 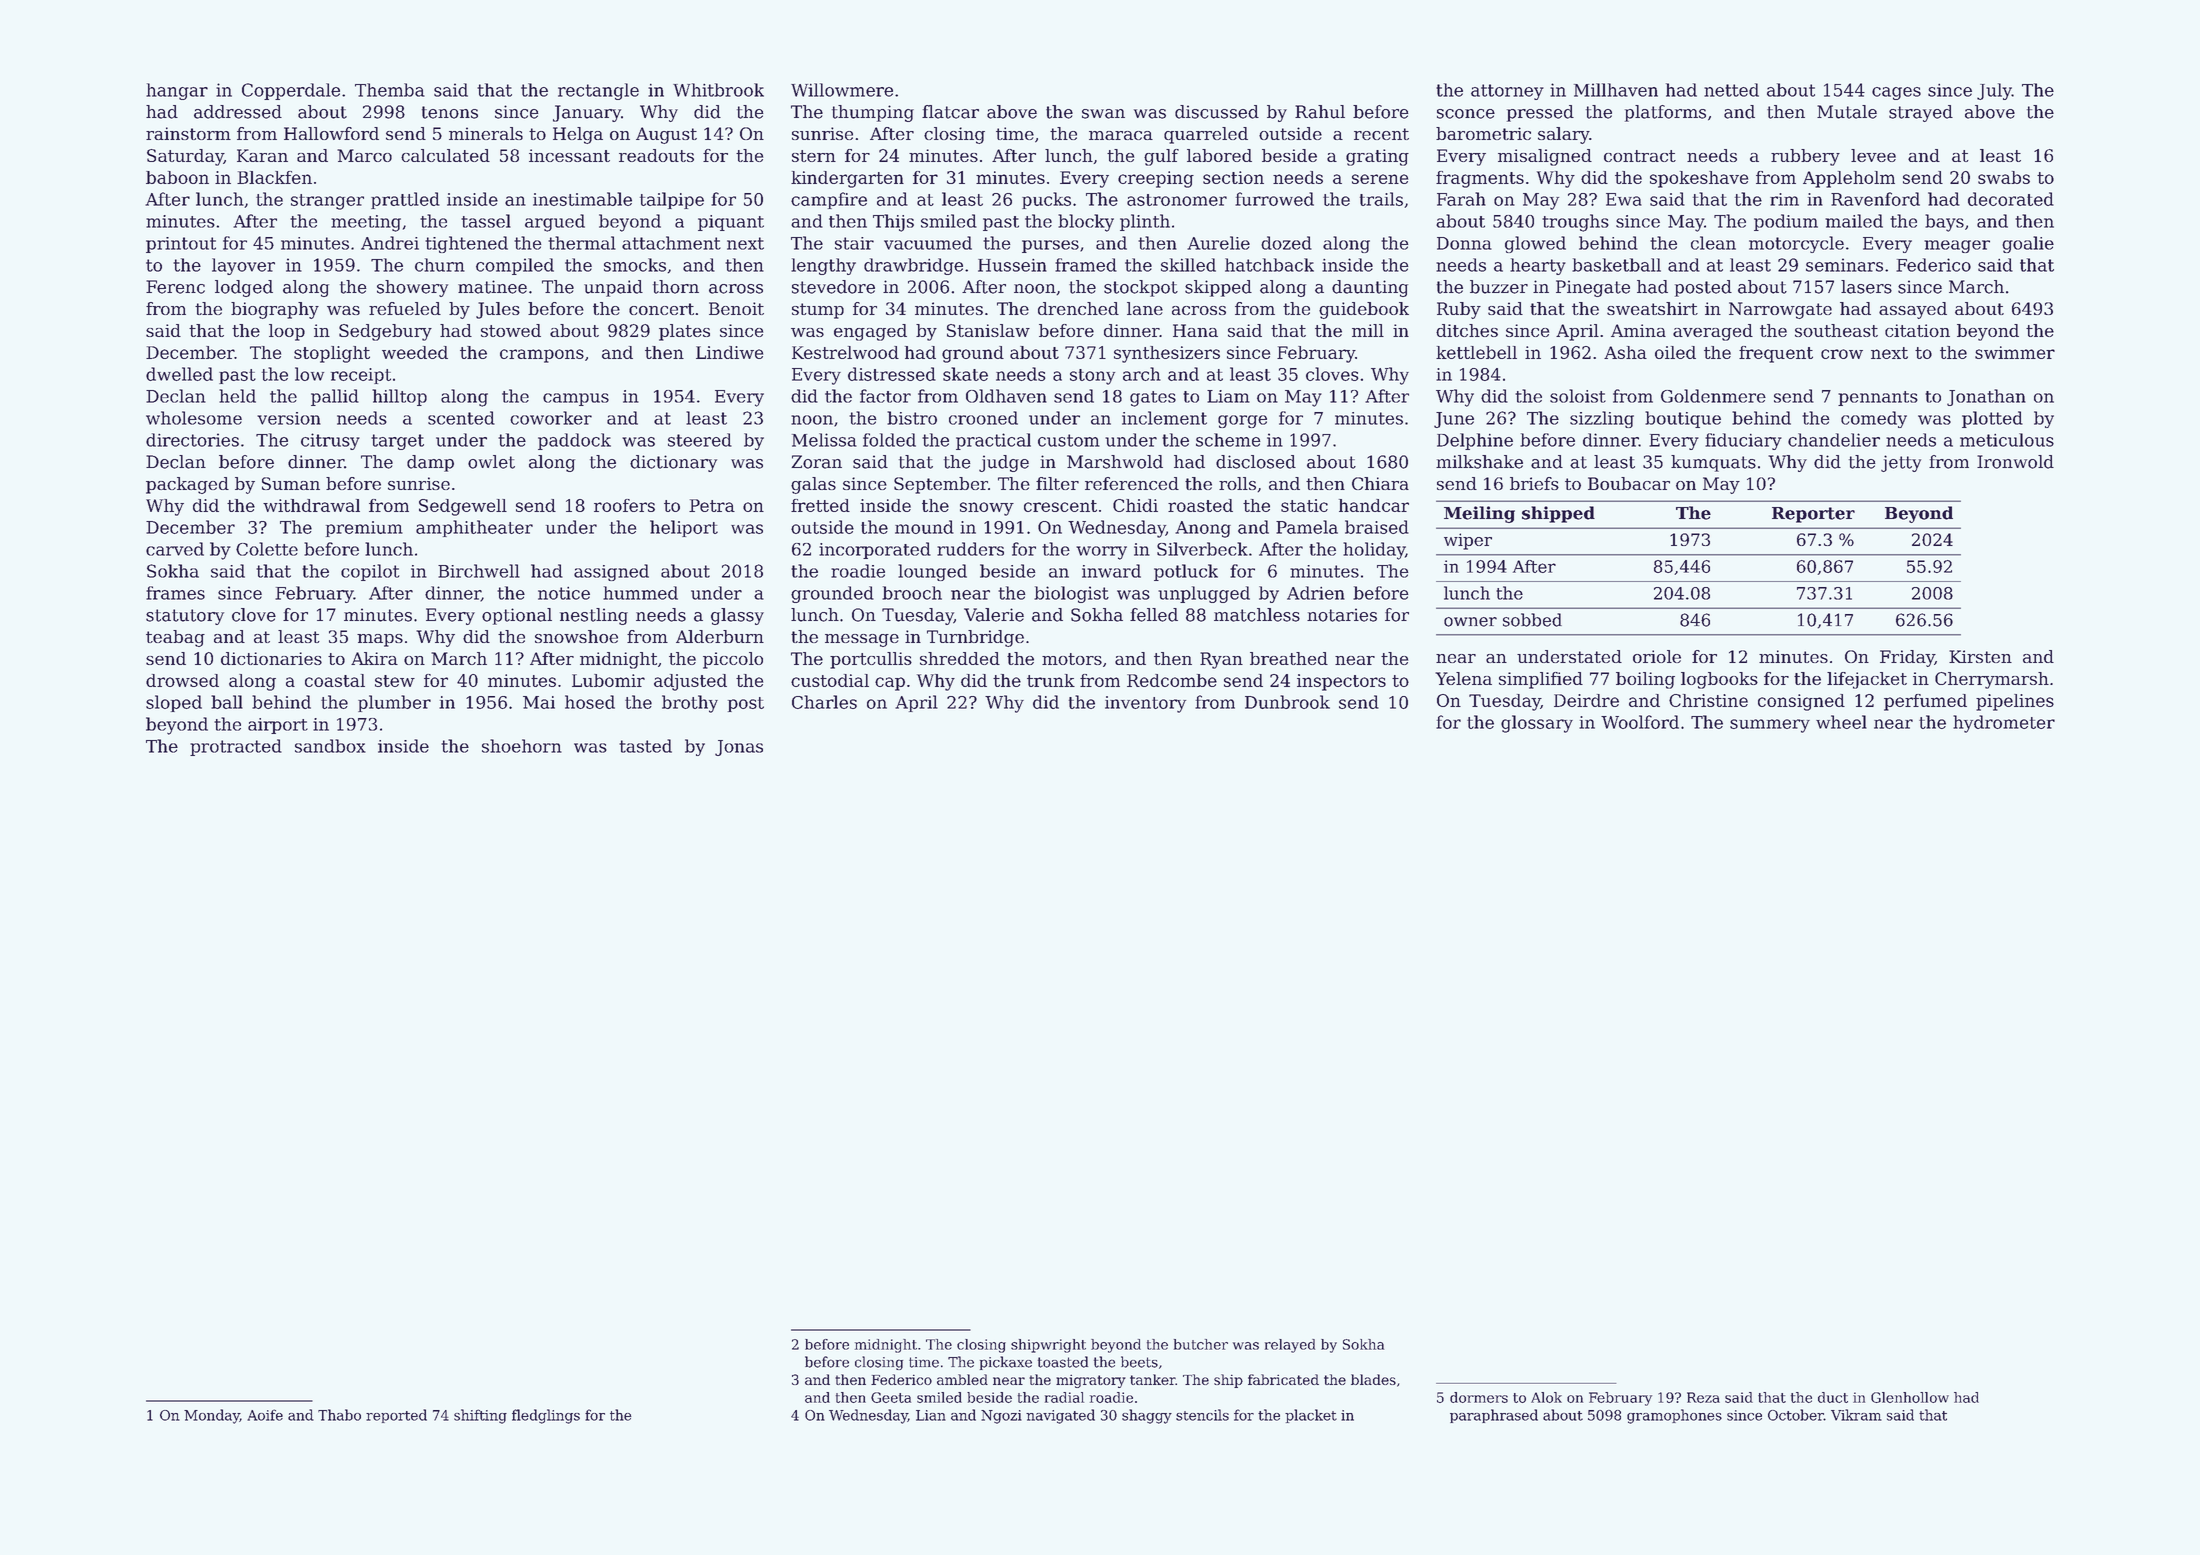 I want to click on Jonas, so click(x=739, y=748).
